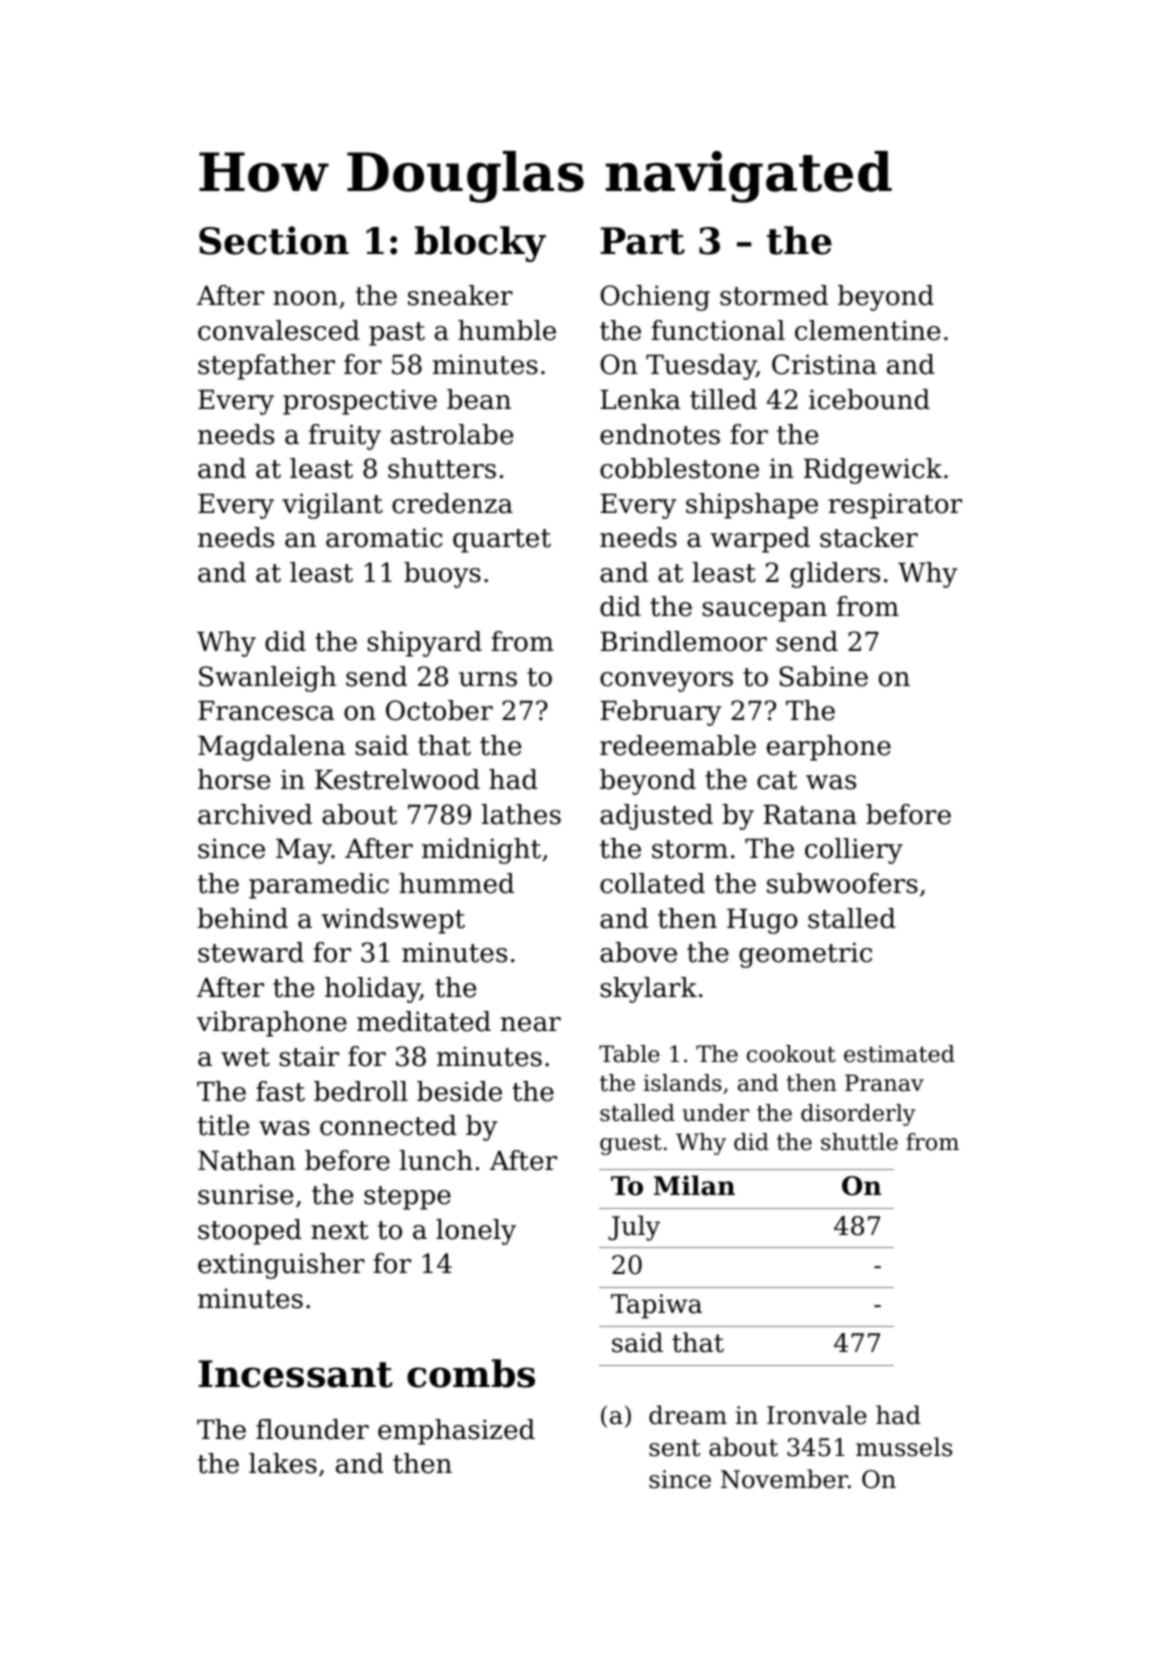 The image size is (1165, 1654). What do you see at coordinates (281, 1266) in the screenshot?
I see `extinguisher` at bounding box center [281, 1266].
